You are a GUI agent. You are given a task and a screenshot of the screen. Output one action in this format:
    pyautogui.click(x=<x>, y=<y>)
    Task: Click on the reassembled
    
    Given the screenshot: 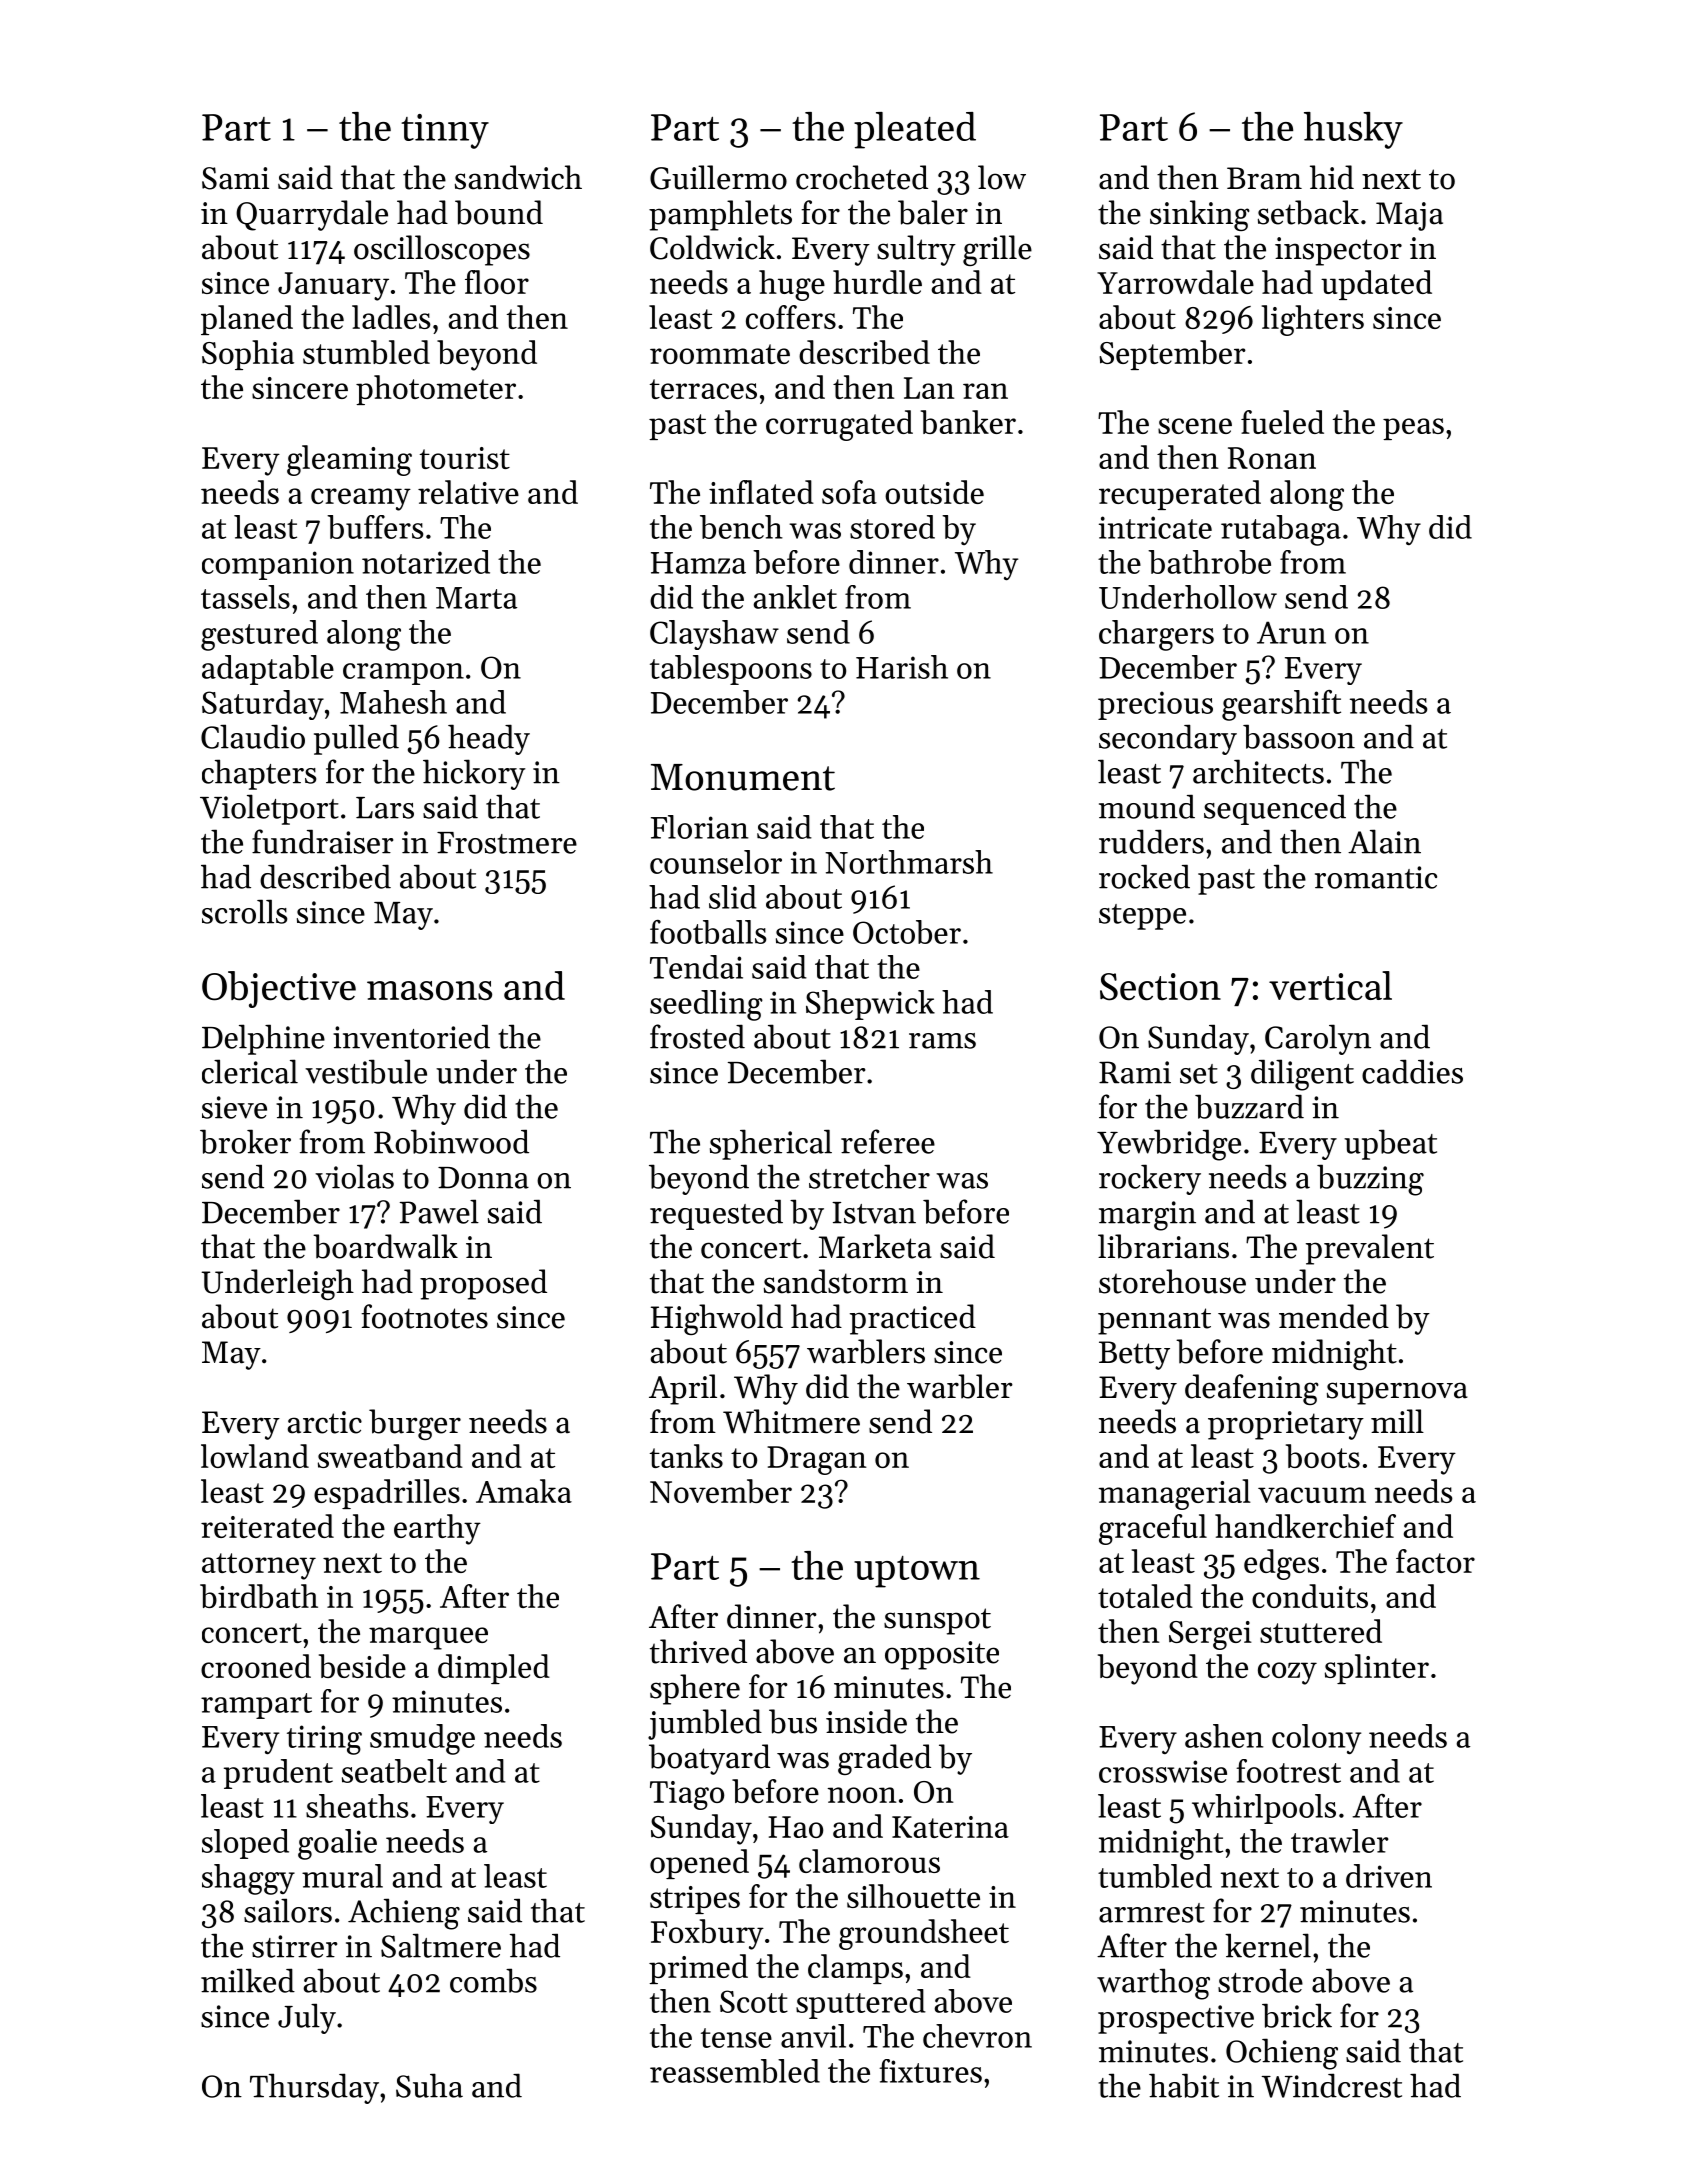 What is the action you would take?
    pyautogui.click(x=735, y=2071)
